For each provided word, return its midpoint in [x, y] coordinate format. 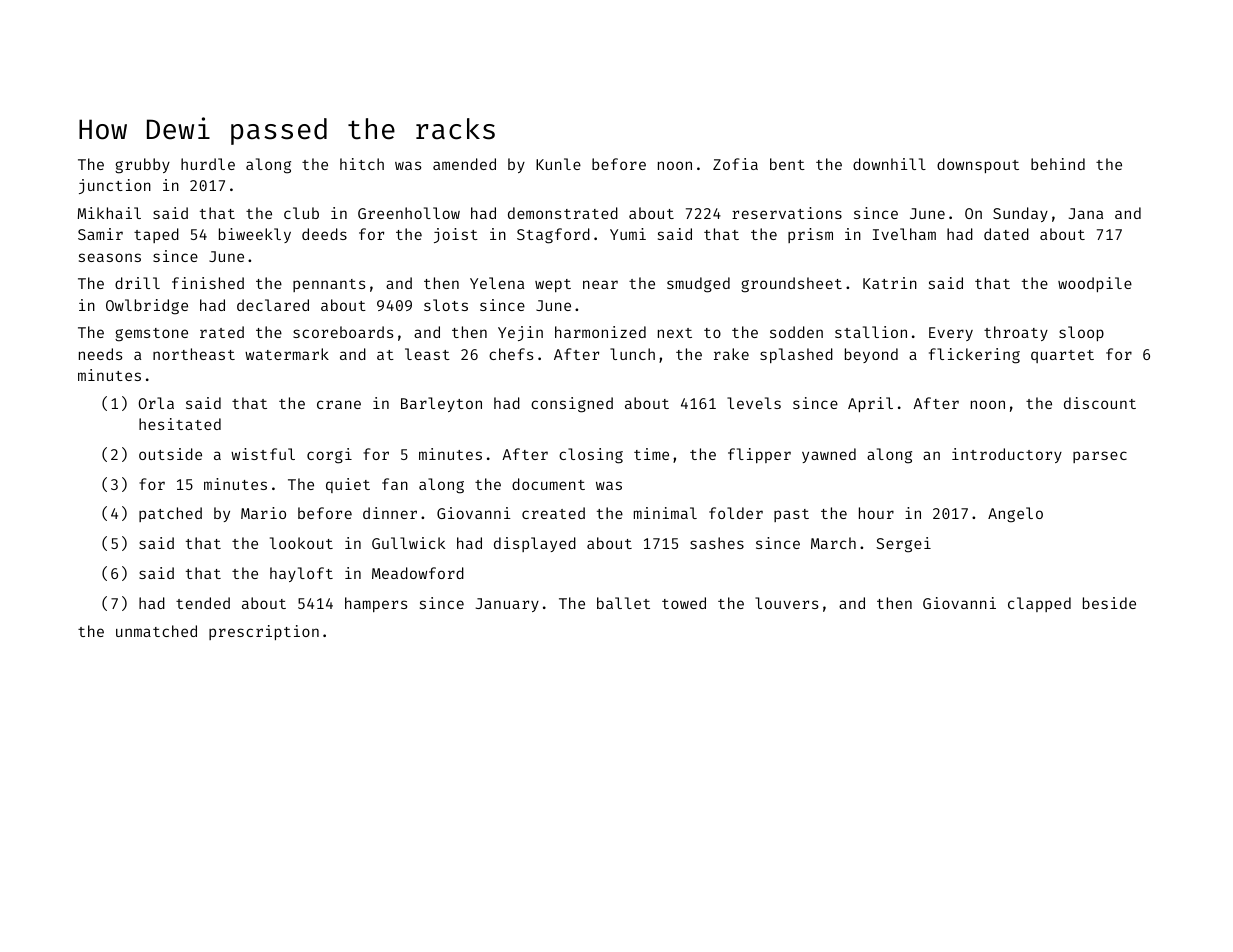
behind [1058, 164]
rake [731, 354]
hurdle [208, 164]
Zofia [735, 164]
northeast [194, 354]
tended [203, 603]
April [870, 404]
